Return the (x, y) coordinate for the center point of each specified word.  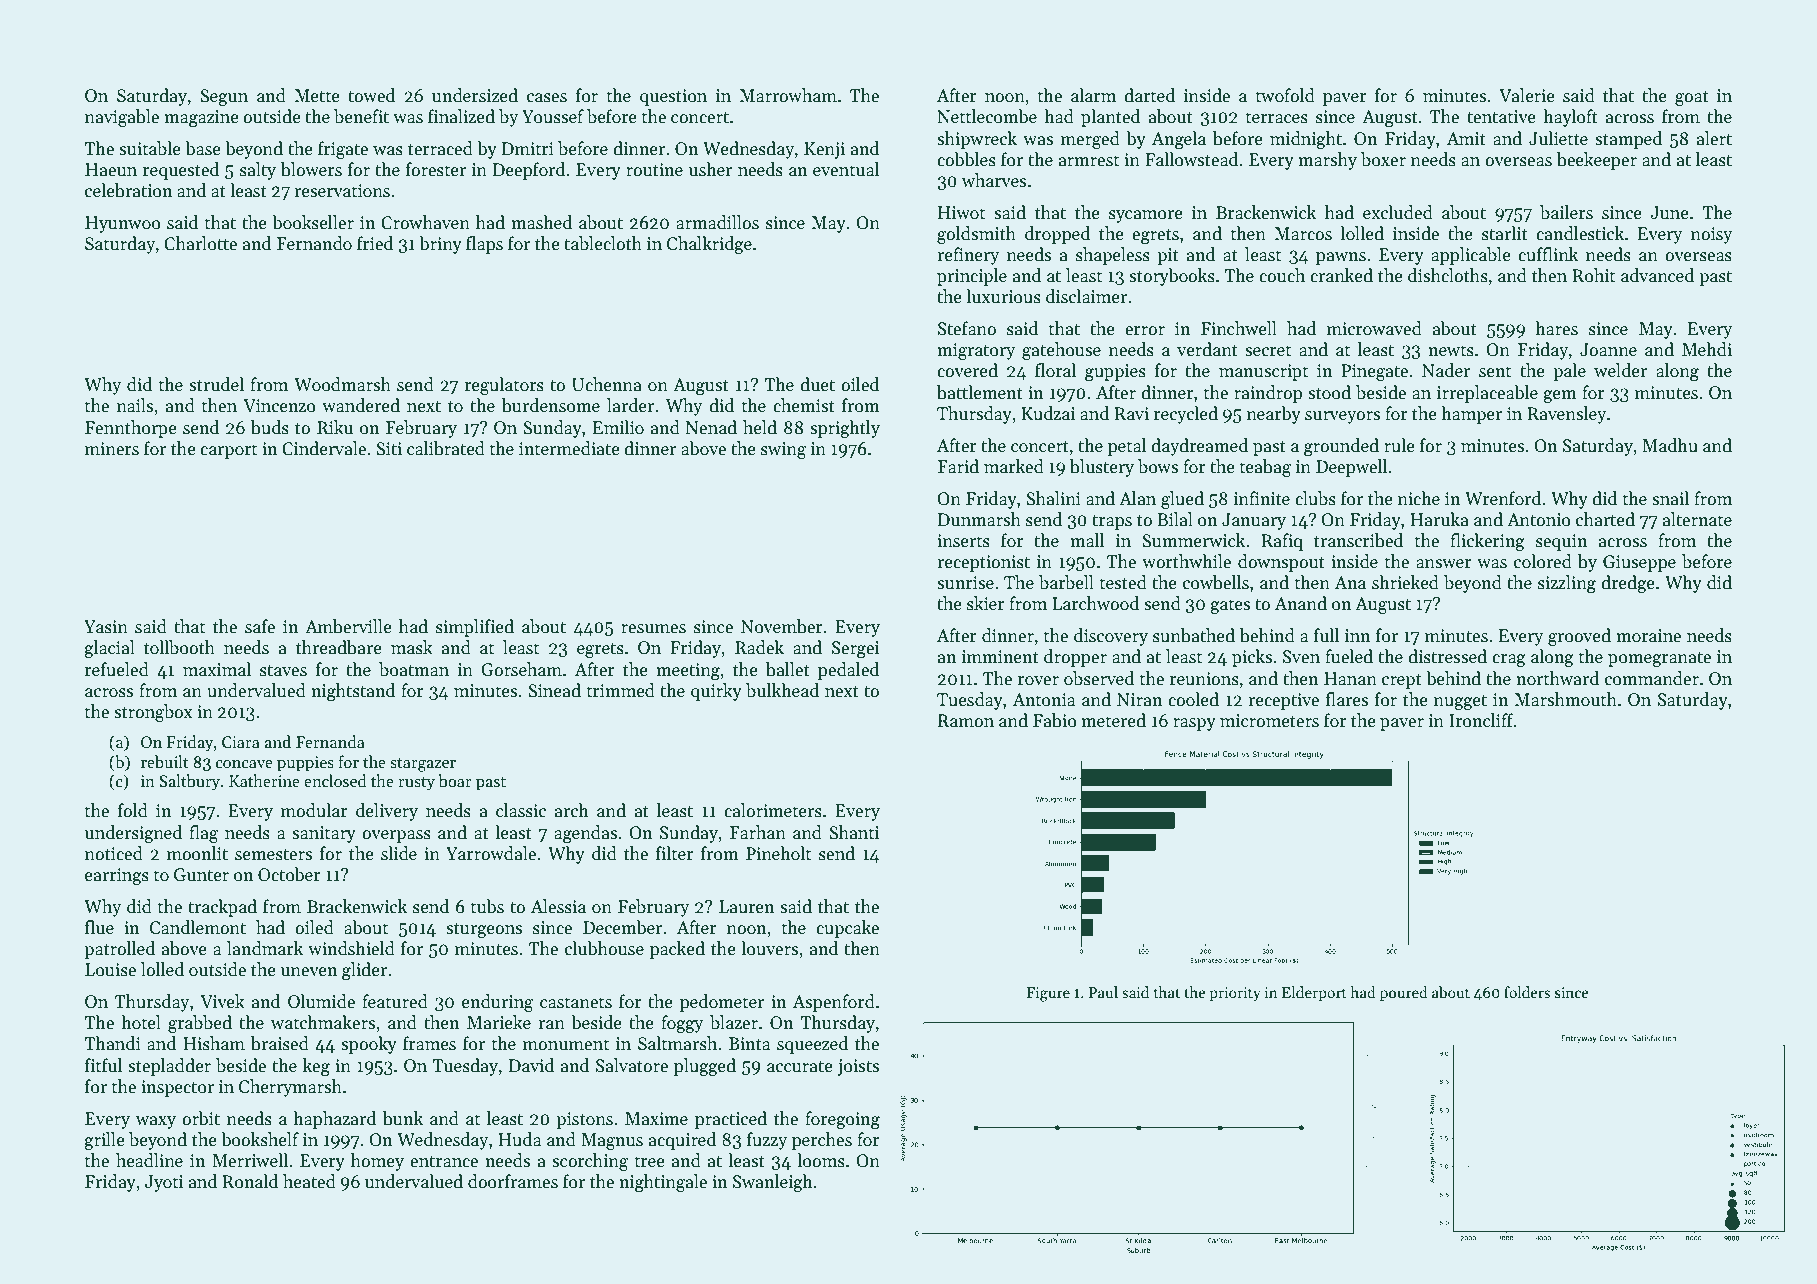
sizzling (1567, 584)
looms (821, 1160)
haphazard (334, 1120)
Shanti (854, 832)
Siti (389, 449)
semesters (273, 855)
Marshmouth (1566, 699)
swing (783, 450)
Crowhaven (425, 222)
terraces (1276, 118)
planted (1110, 118)
